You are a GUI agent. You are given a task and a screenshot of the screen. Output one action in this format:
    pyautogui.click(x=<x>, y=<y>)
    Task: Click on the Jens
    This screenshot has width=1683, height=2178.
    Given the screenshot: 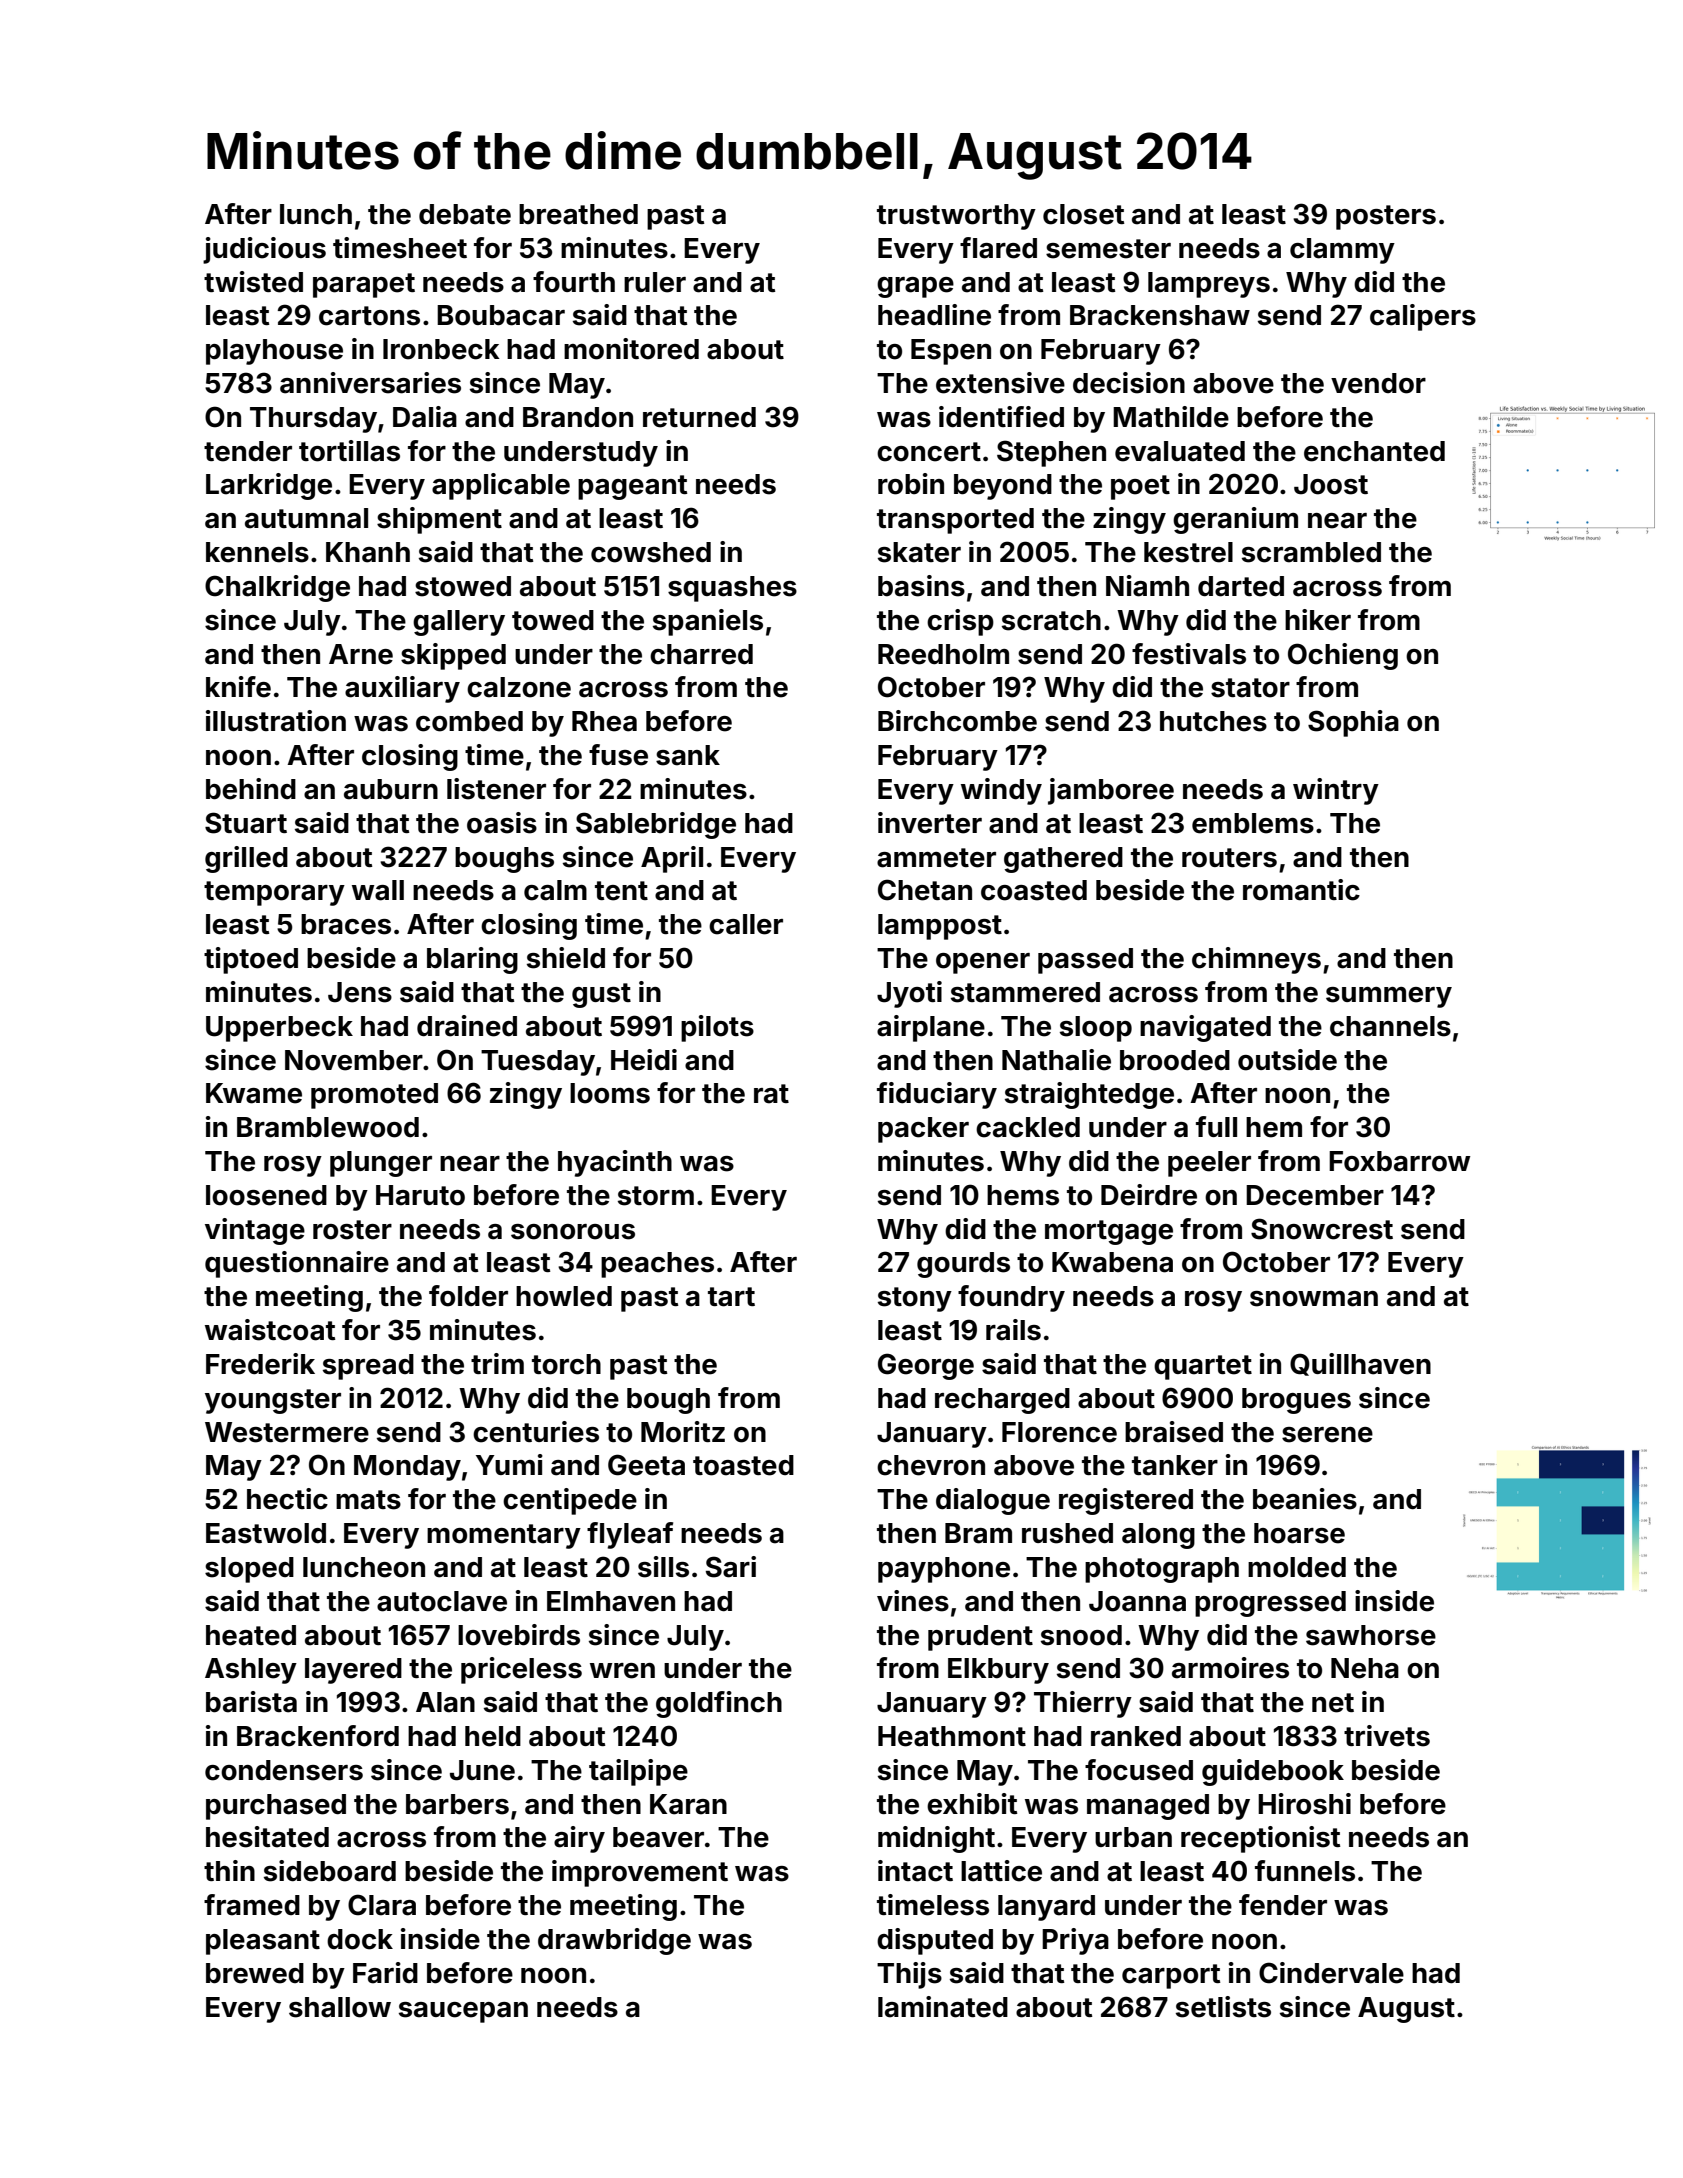 What is the action you would take?
    pyautogui.click(x=360, y=992)
